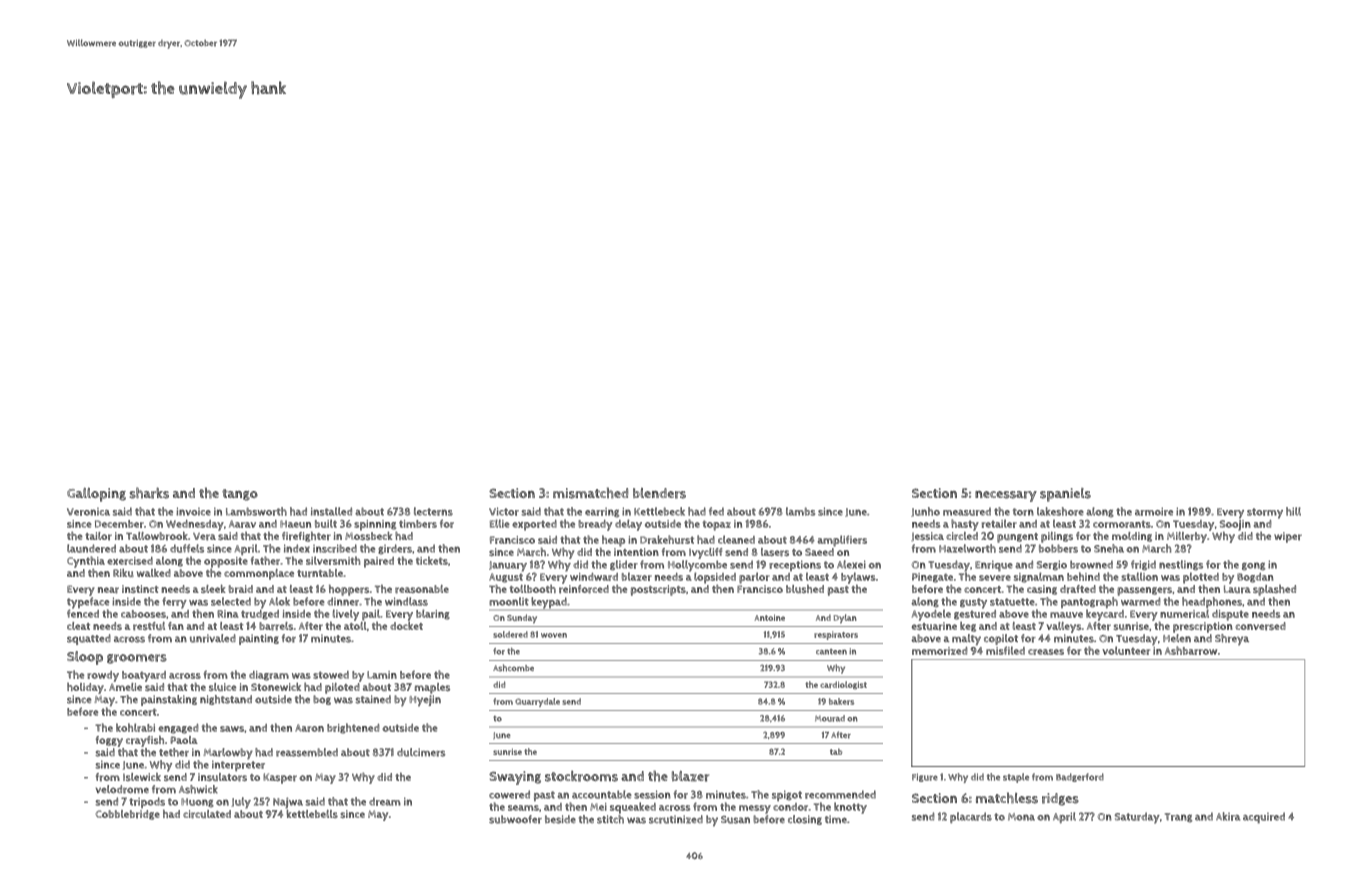 The height and width of the page is (887, 1372). I want to click on Cynthia, so click(86, 562).
